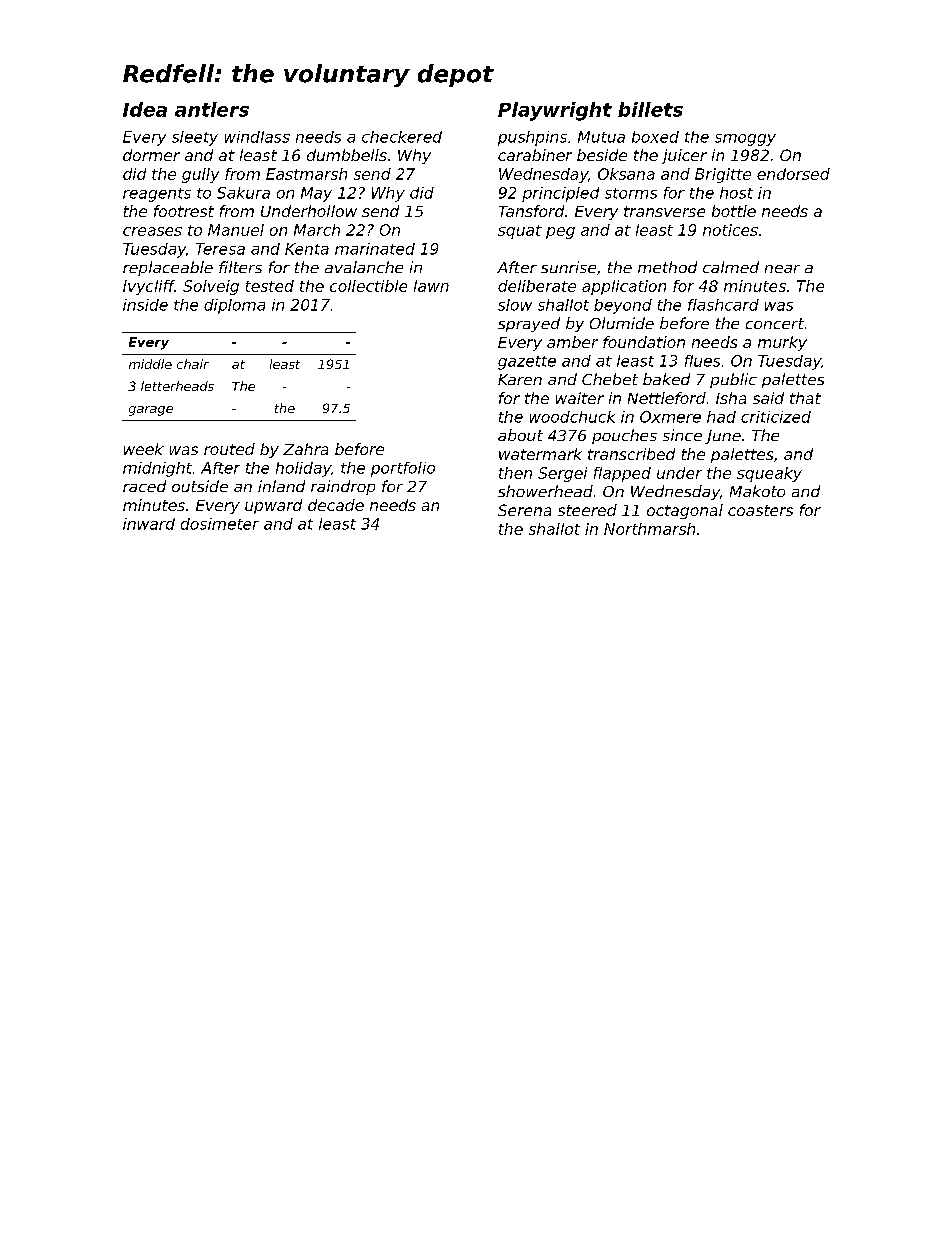 This screenshot has width=952, height=1233. What do you see at coordinates (685, 511) in the screenshot?
I see `octagonal` at bounding box center [685, 511].
